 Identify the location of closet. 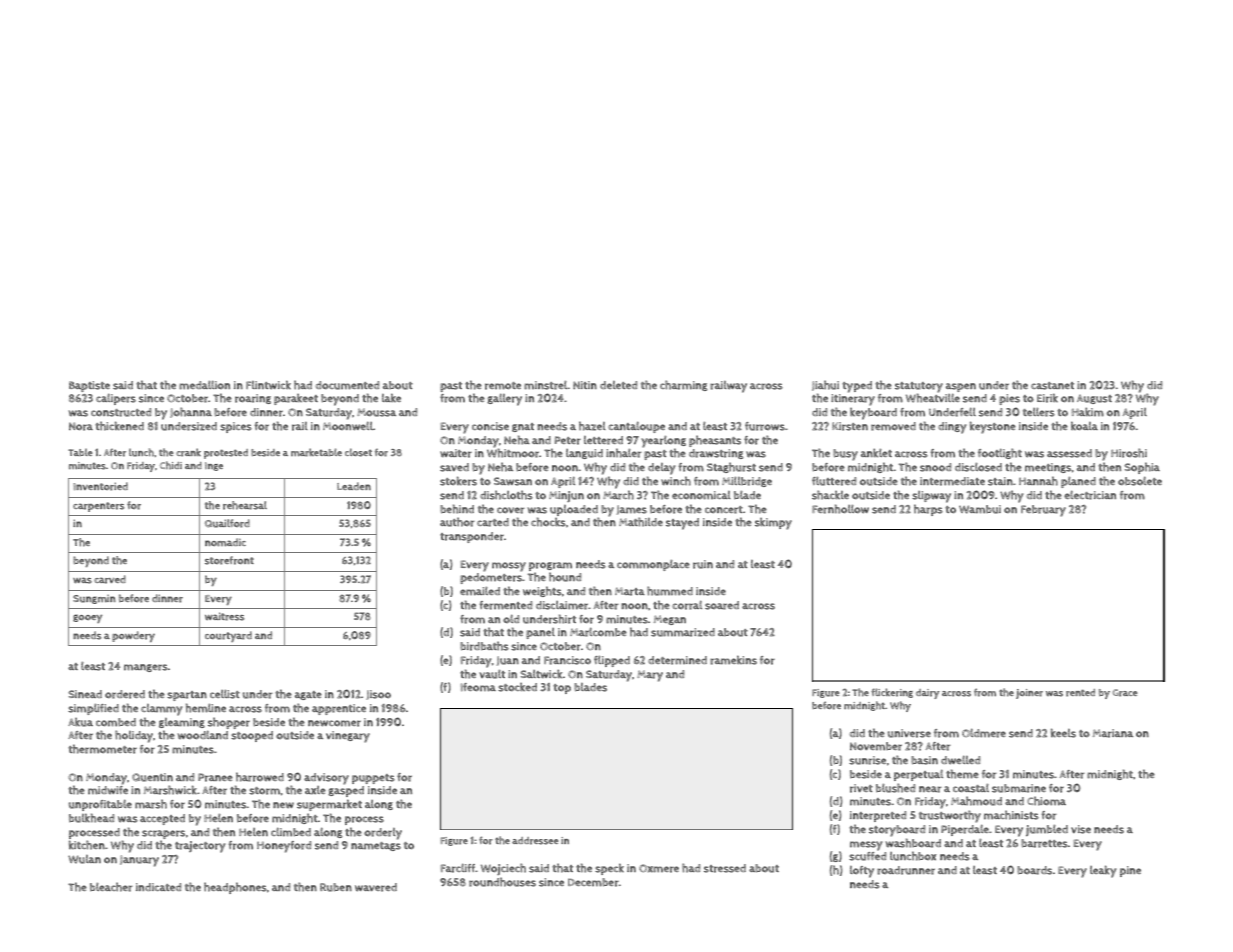
(358, 452).
